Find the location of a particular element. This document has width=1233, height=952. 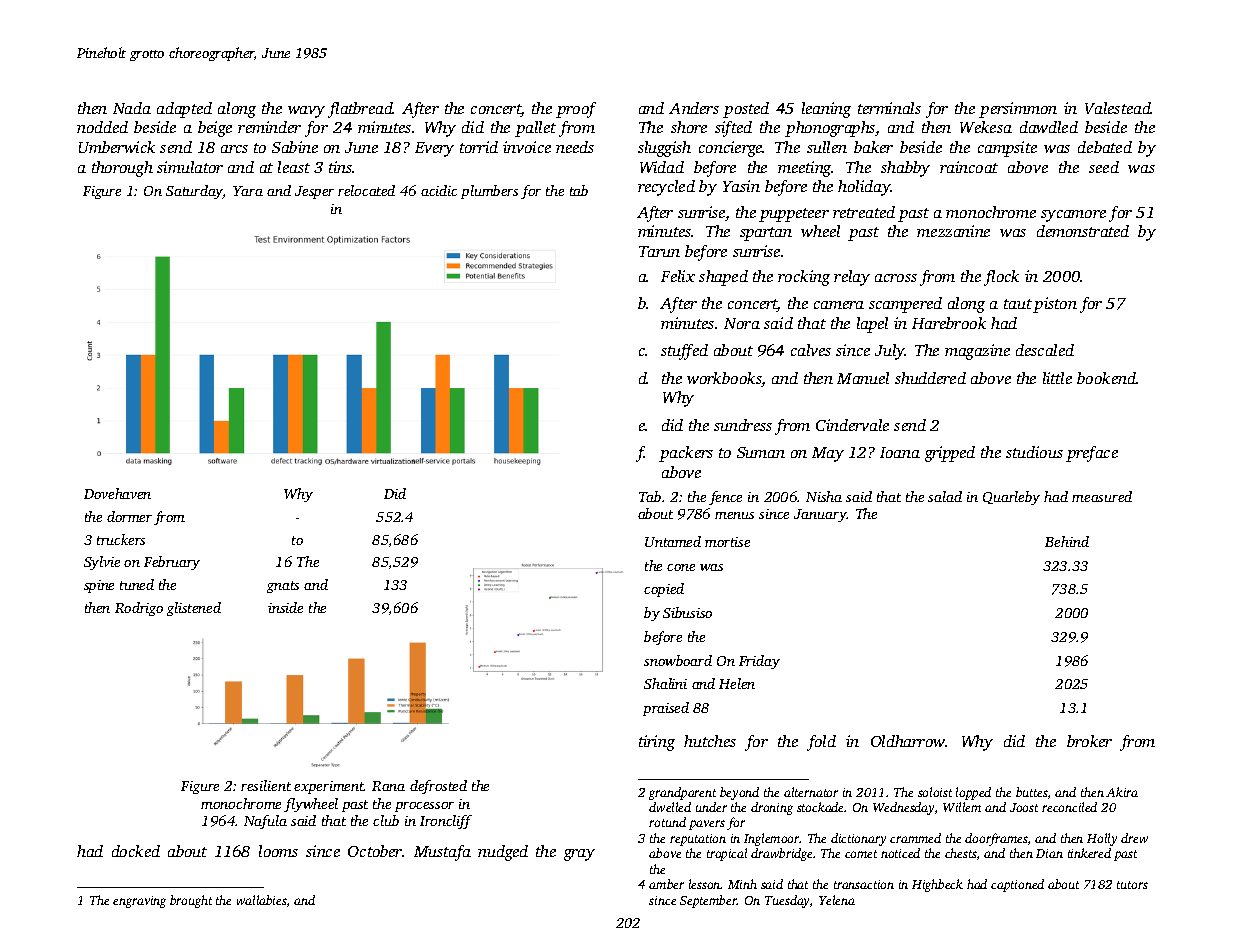

inside is located at coordinates (285, 607).
